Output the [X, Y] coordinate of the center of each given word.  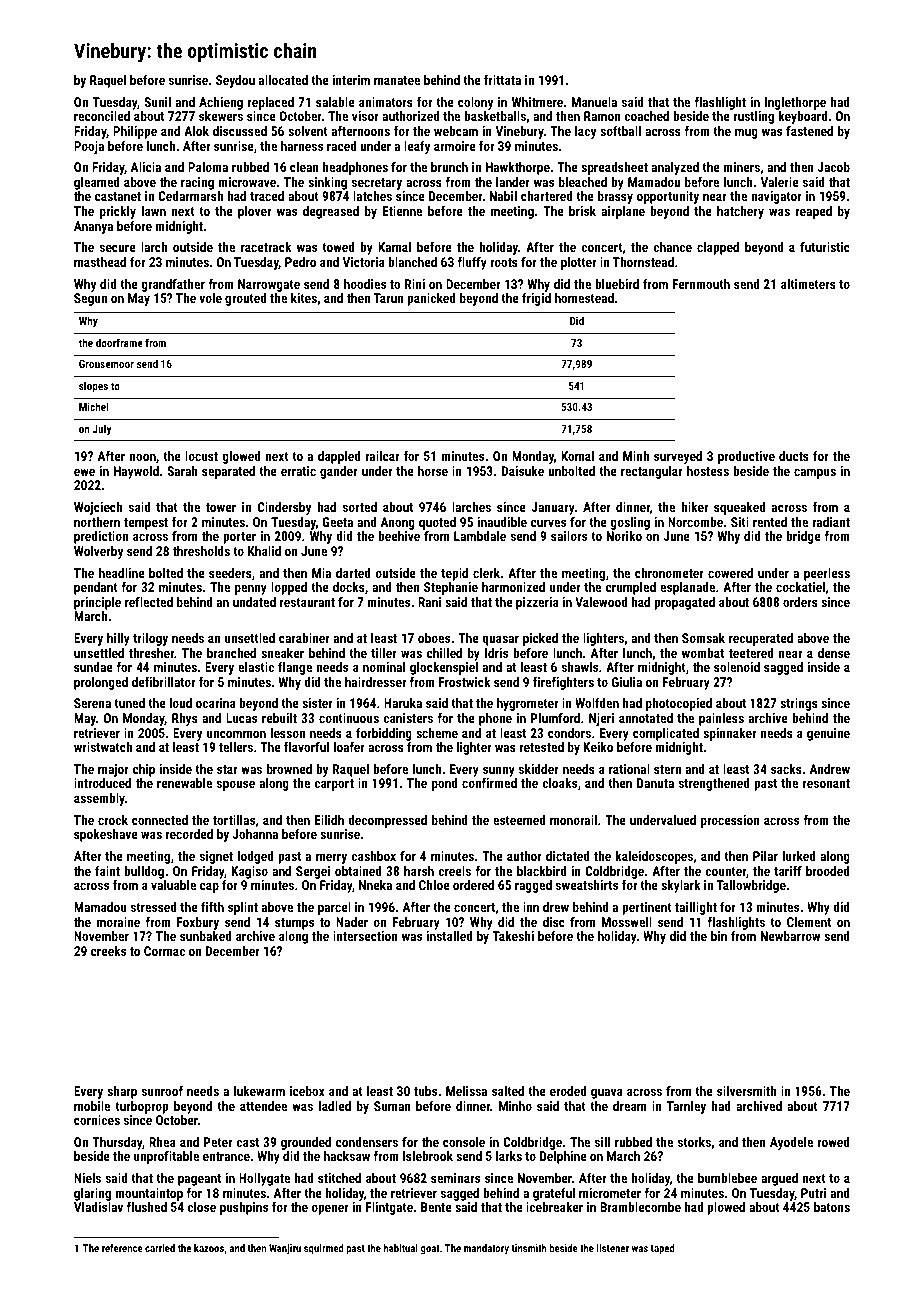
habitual [401, 1248]
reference [122, 1248]
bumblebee [727, 1178]
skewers [221, 116]
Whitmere [537, 102]
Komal [577, 456]
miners [741, 167]
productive [746, 457]
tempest [146, 524]
